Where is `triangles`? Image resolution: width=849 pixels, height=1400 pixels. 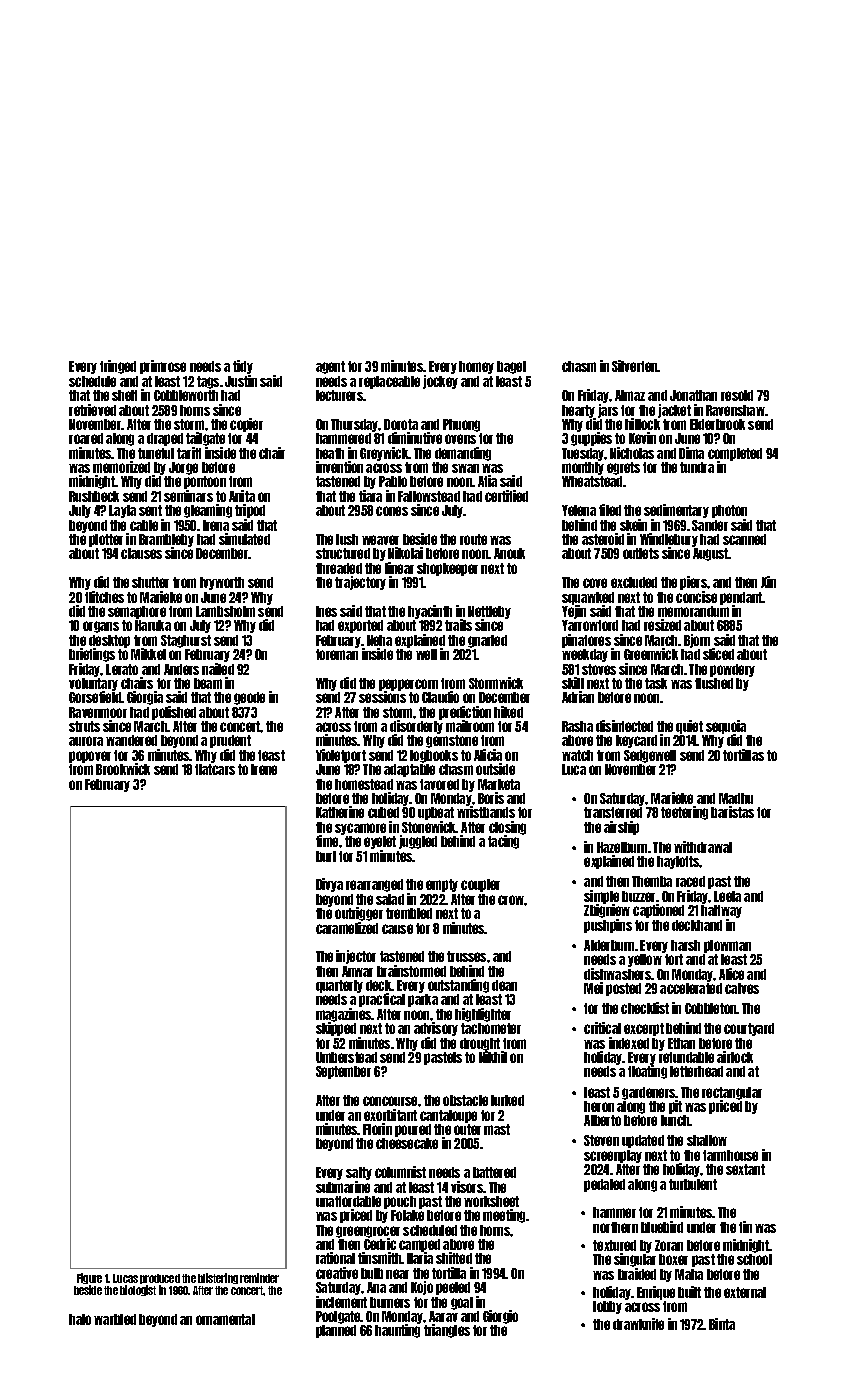 triangles is located at coordinates (447, 1331).
